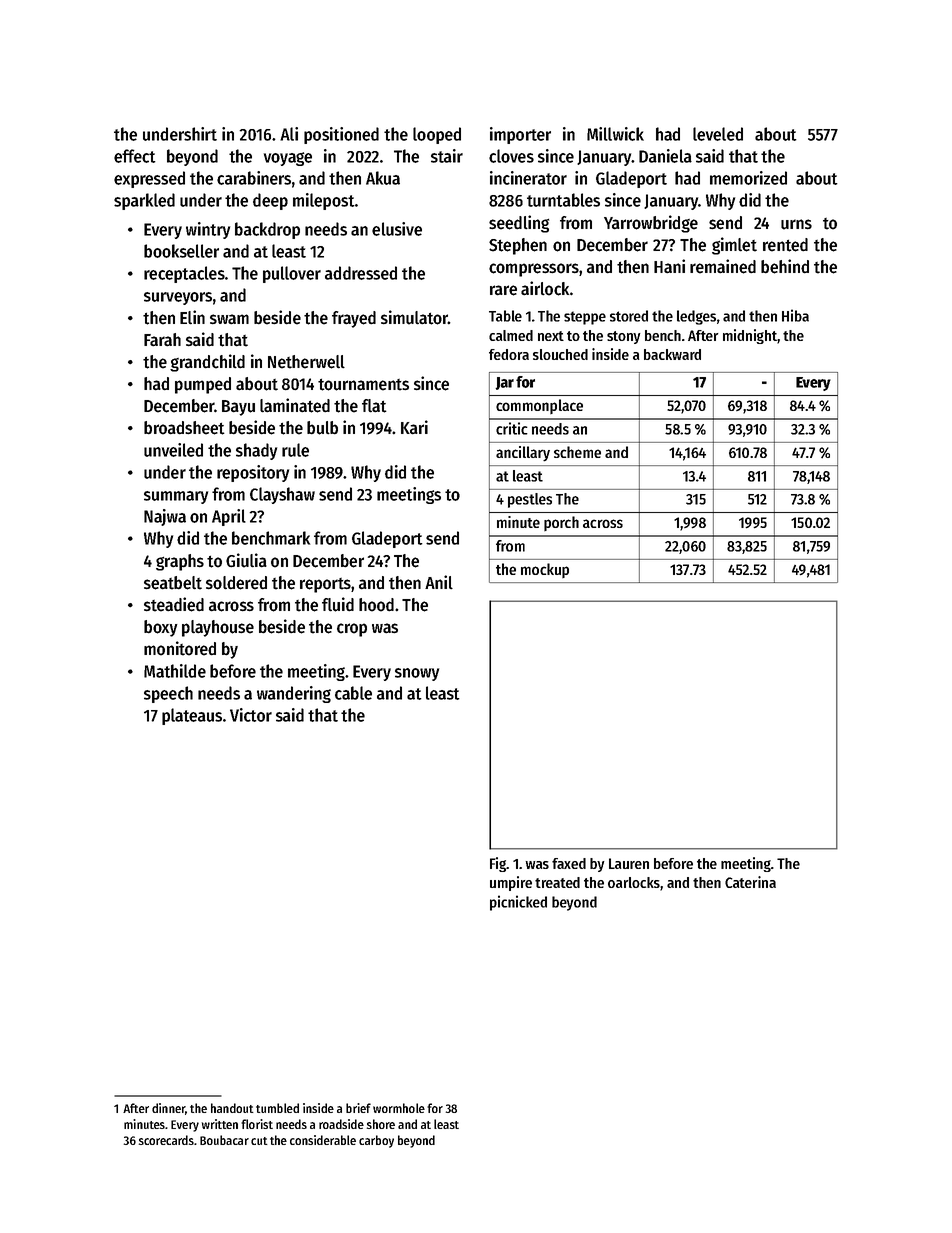 The image size is (952, 1233). What do you see at coordinates (750, 336) in the document?
I see `midnight` at bounding box center [750, 336].
